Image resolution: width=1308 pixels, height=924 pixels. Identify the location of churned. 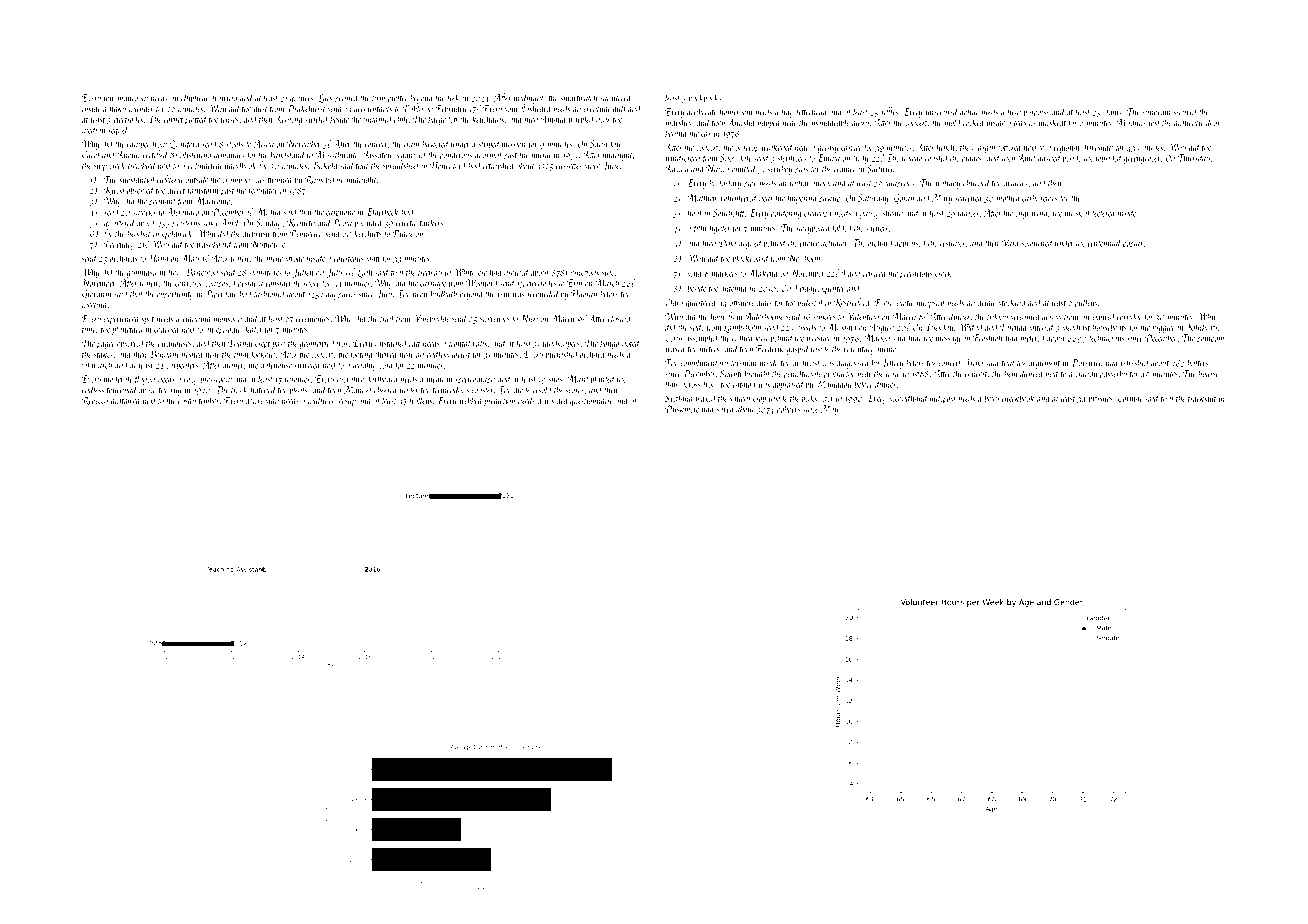
(977, 182).
